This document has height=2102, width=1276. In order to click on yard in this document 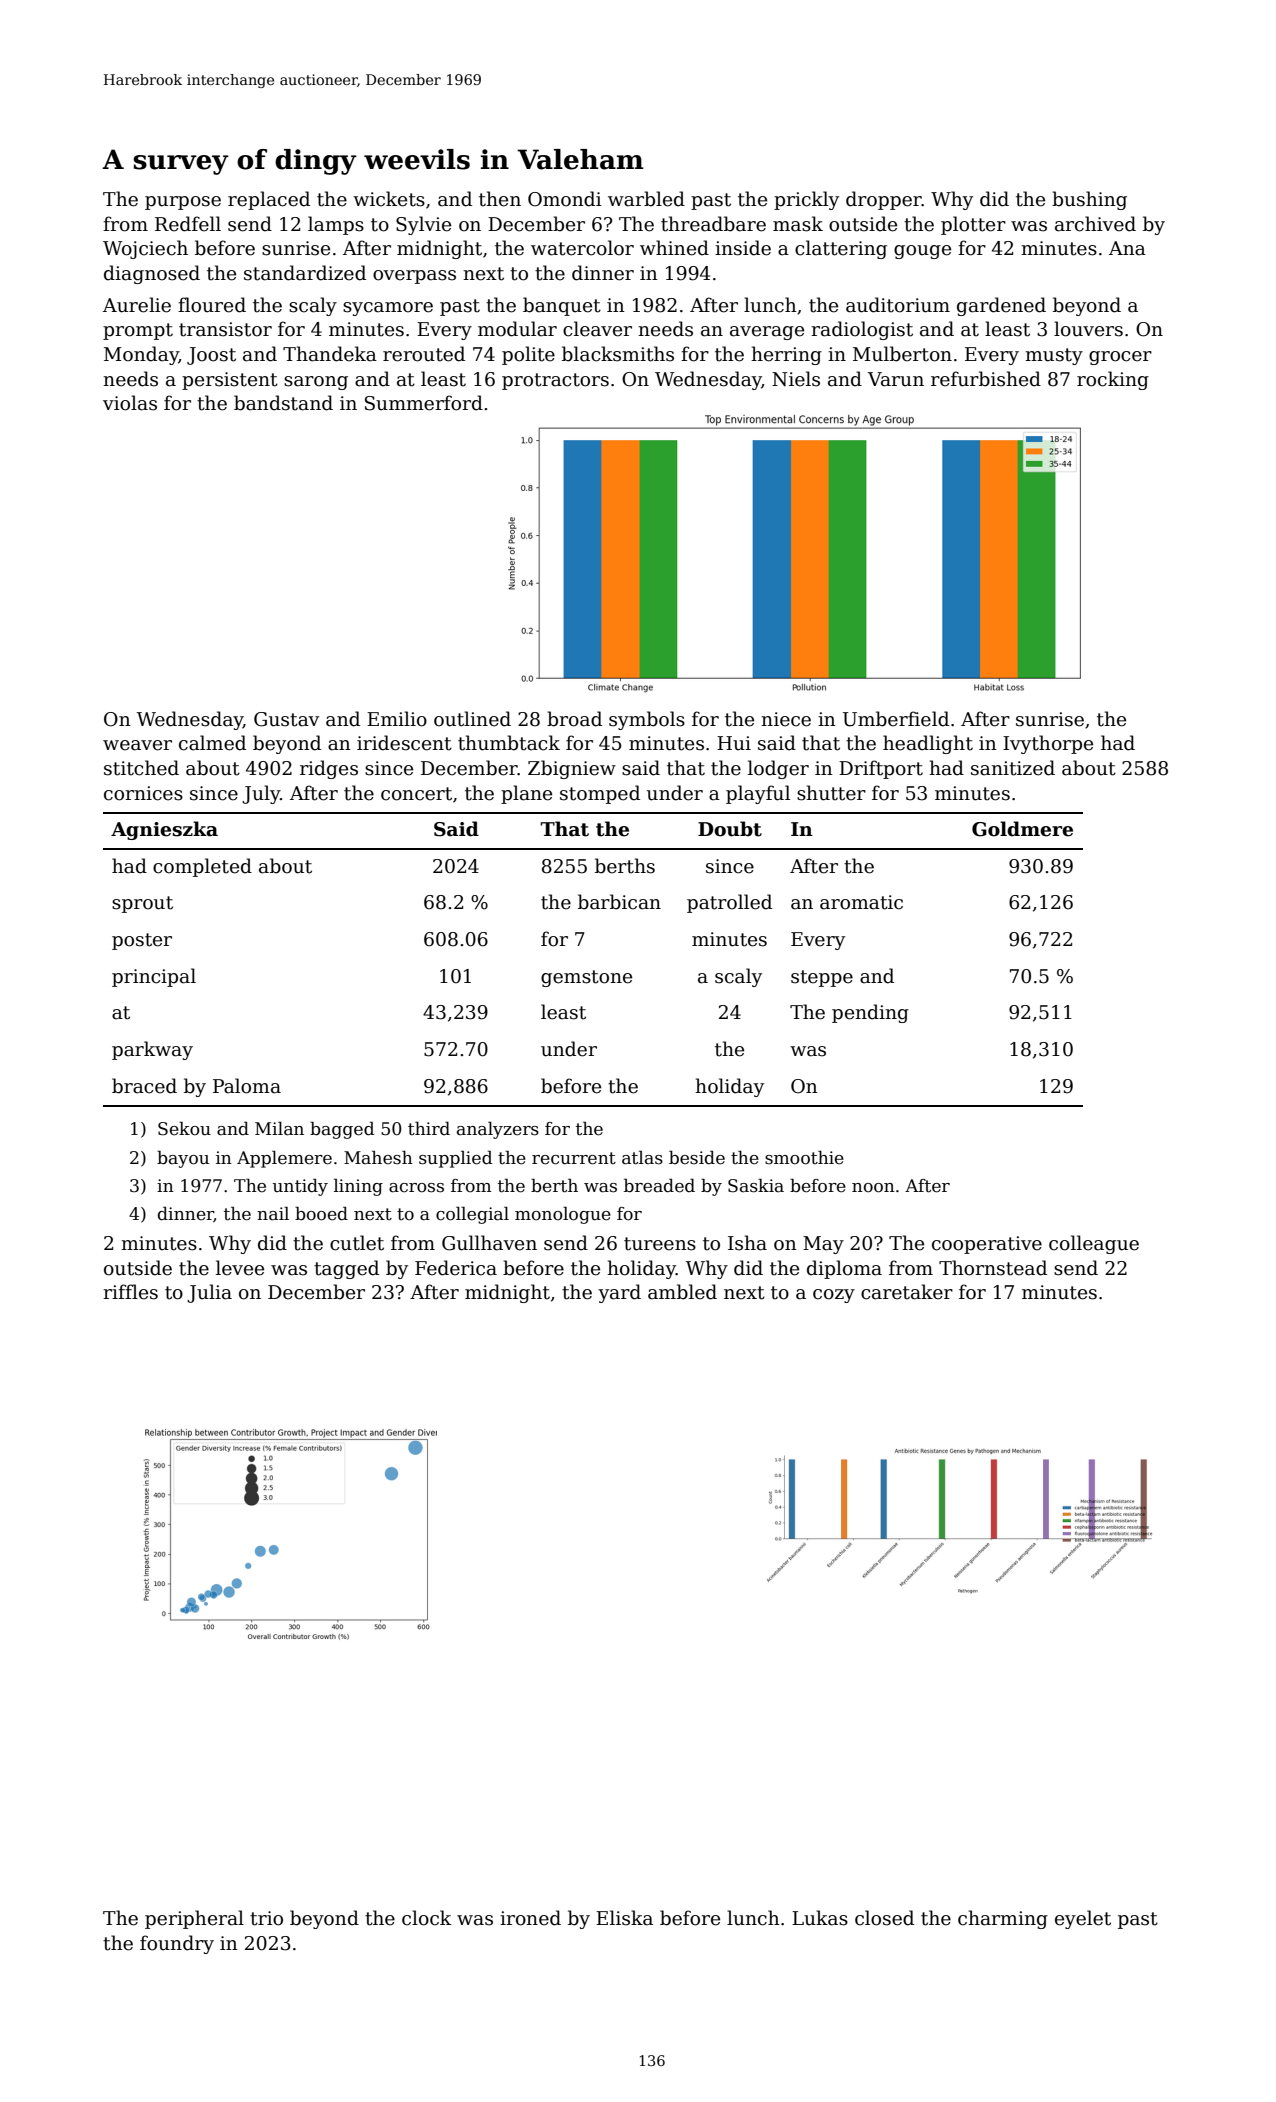, I will do `click(619, 1293)`.
